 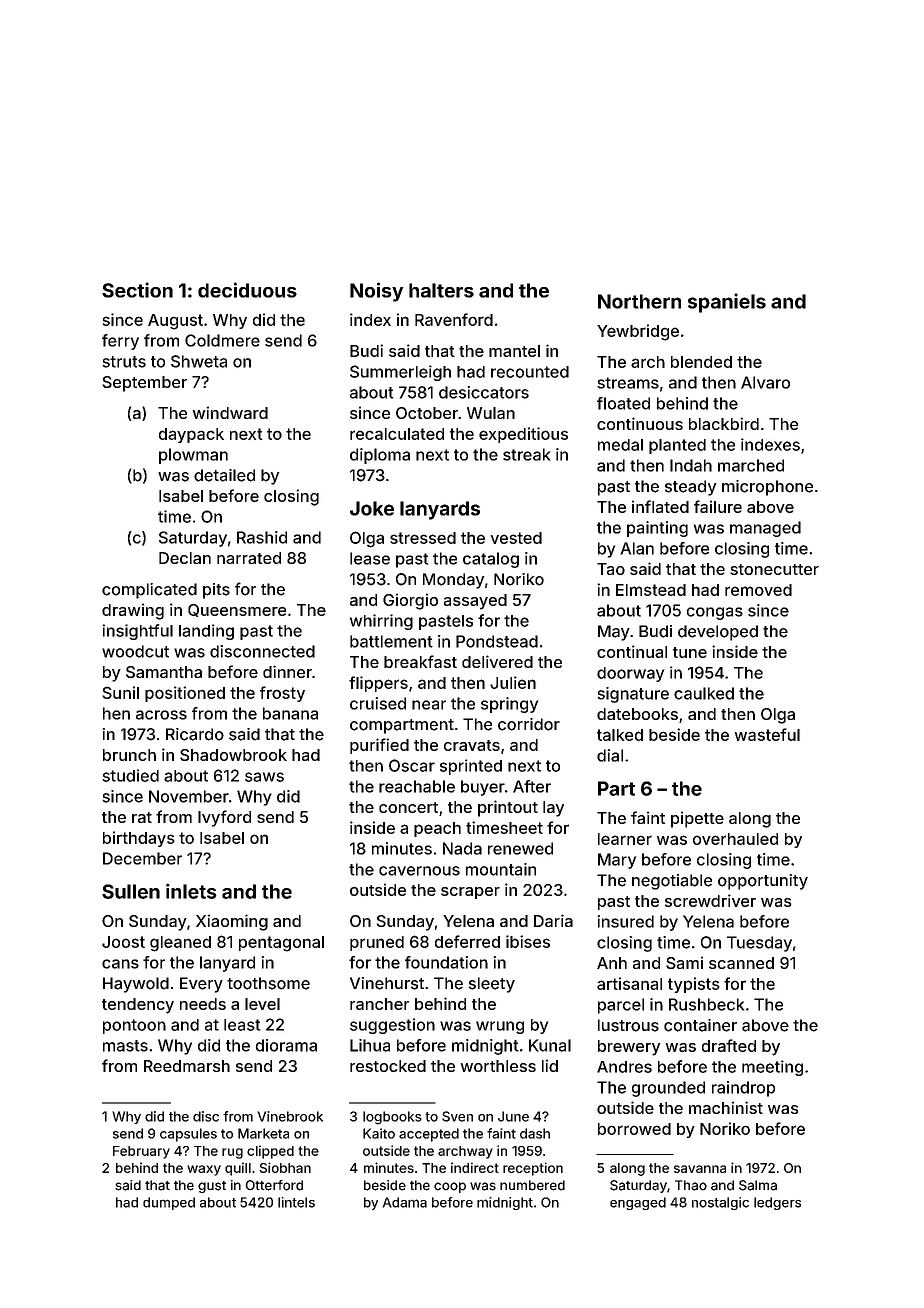 I want to click on sleety, so click(x=492, y=985).
